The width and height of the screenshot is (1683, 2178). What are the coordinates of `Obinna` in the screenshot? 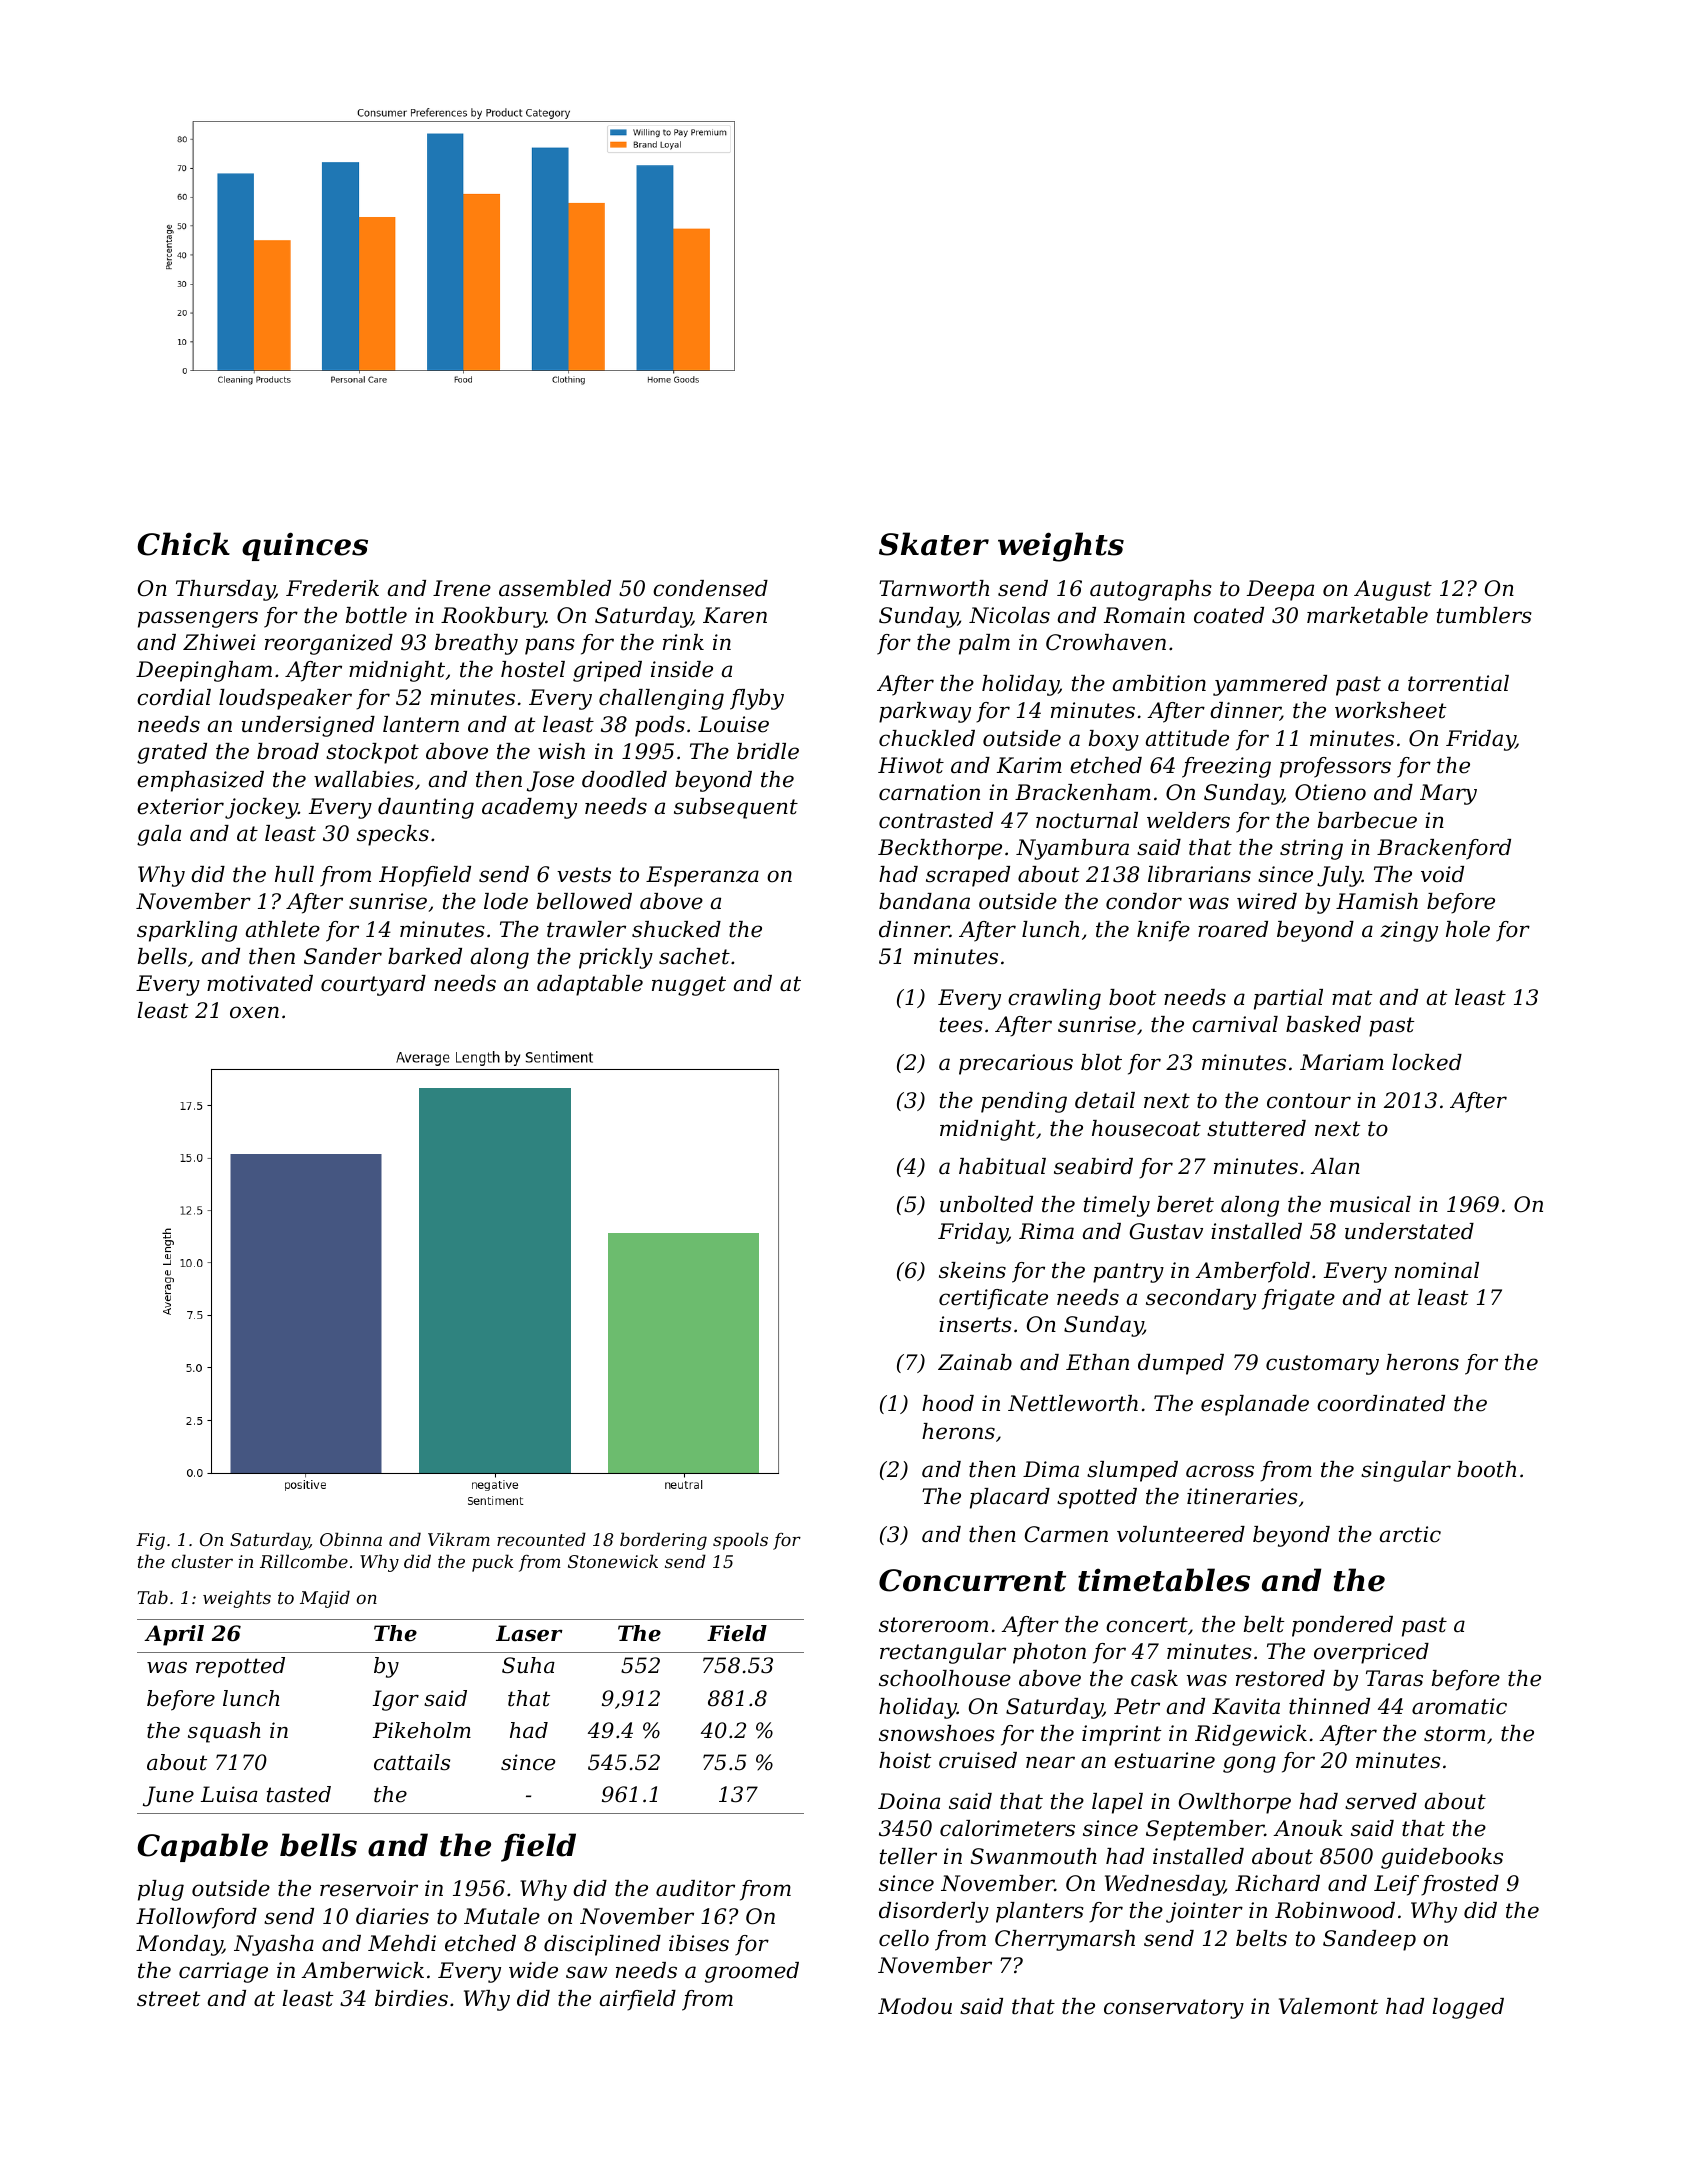 It's located at (351, 1539).
